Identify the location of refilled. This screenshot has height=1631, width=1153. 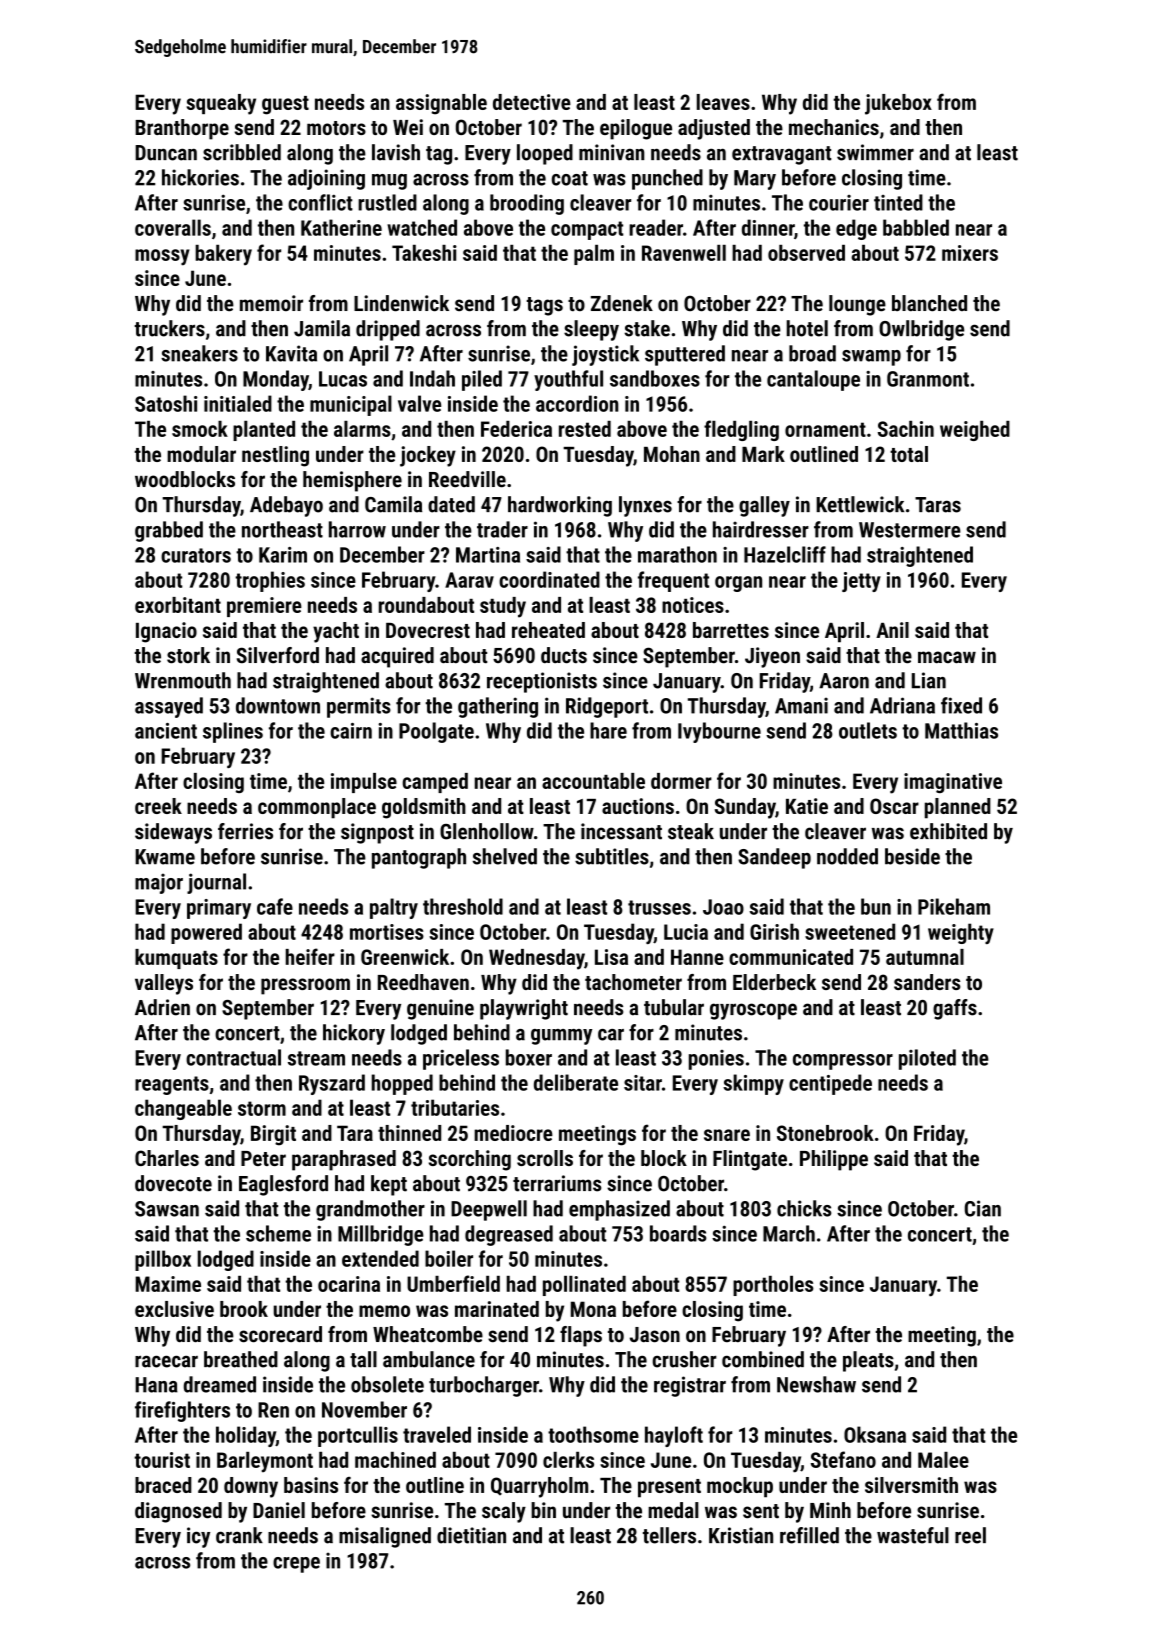
(809, 1535).
